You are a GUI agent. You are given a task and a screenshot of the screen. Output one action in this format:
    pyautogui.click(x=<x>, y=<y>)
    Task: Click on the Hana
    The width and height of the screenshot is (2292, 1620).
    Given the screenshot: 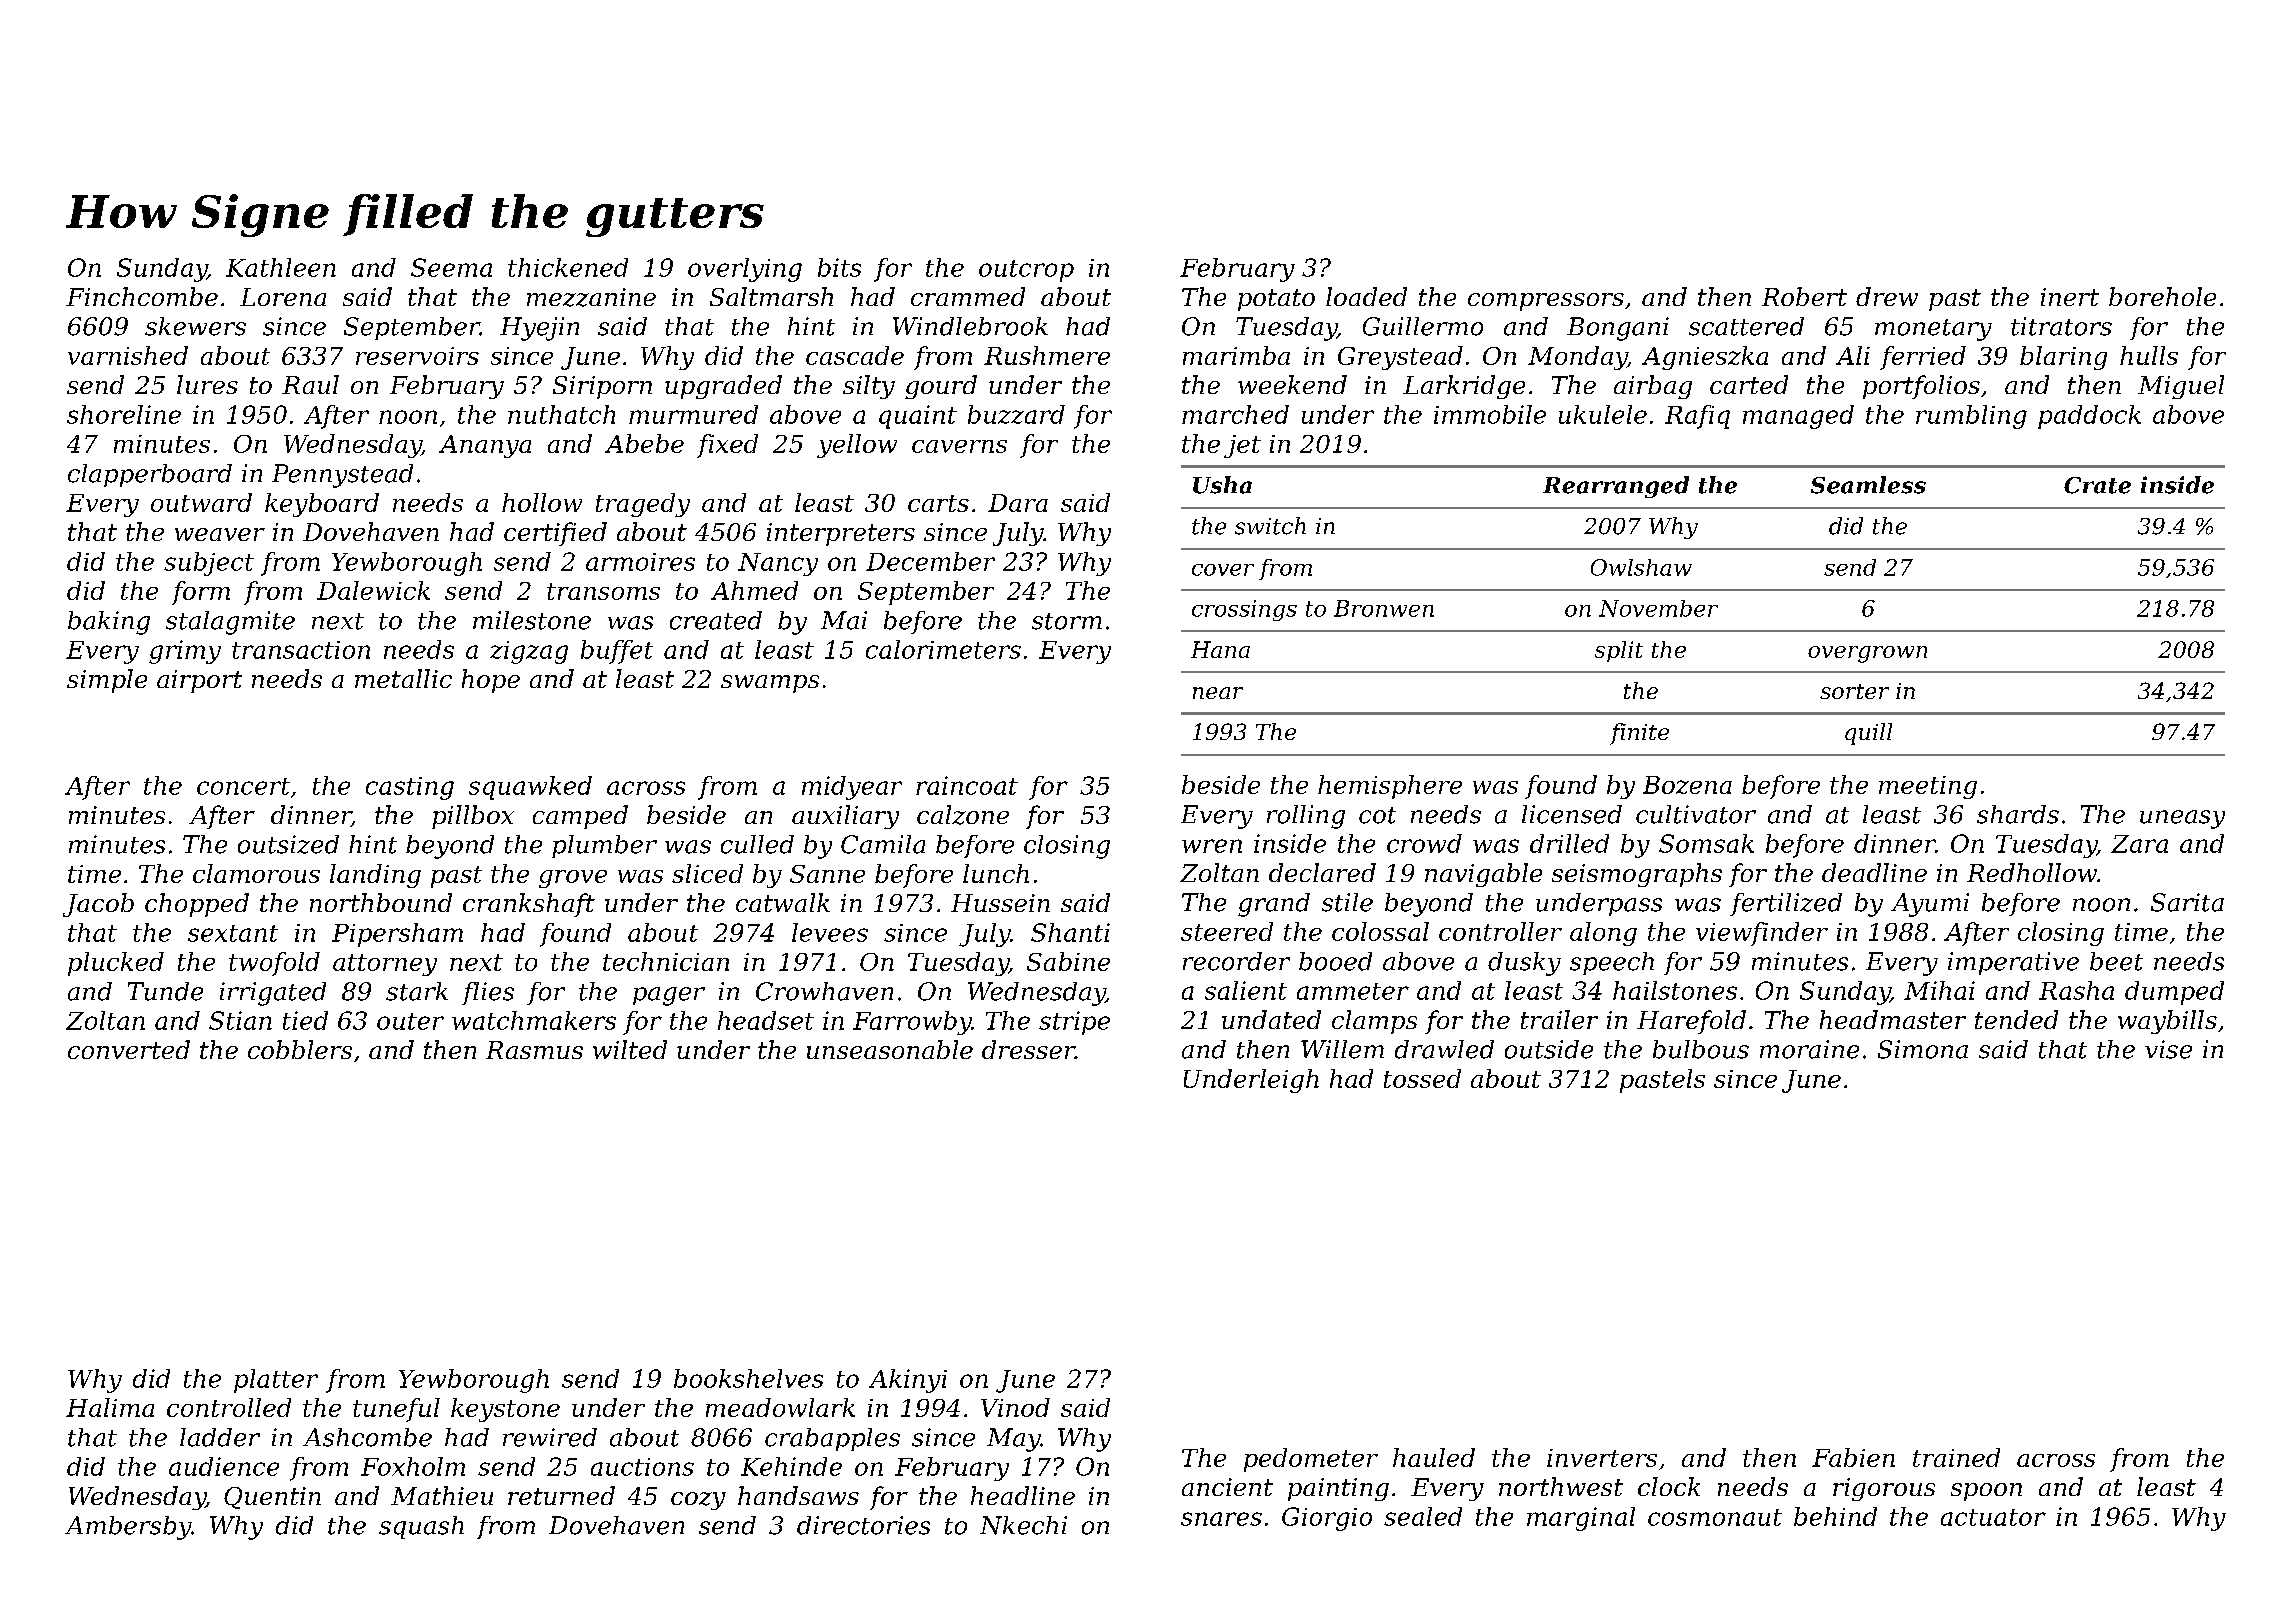 What is the action you would take?
    pyautogui.click(x=1220, y=649)
